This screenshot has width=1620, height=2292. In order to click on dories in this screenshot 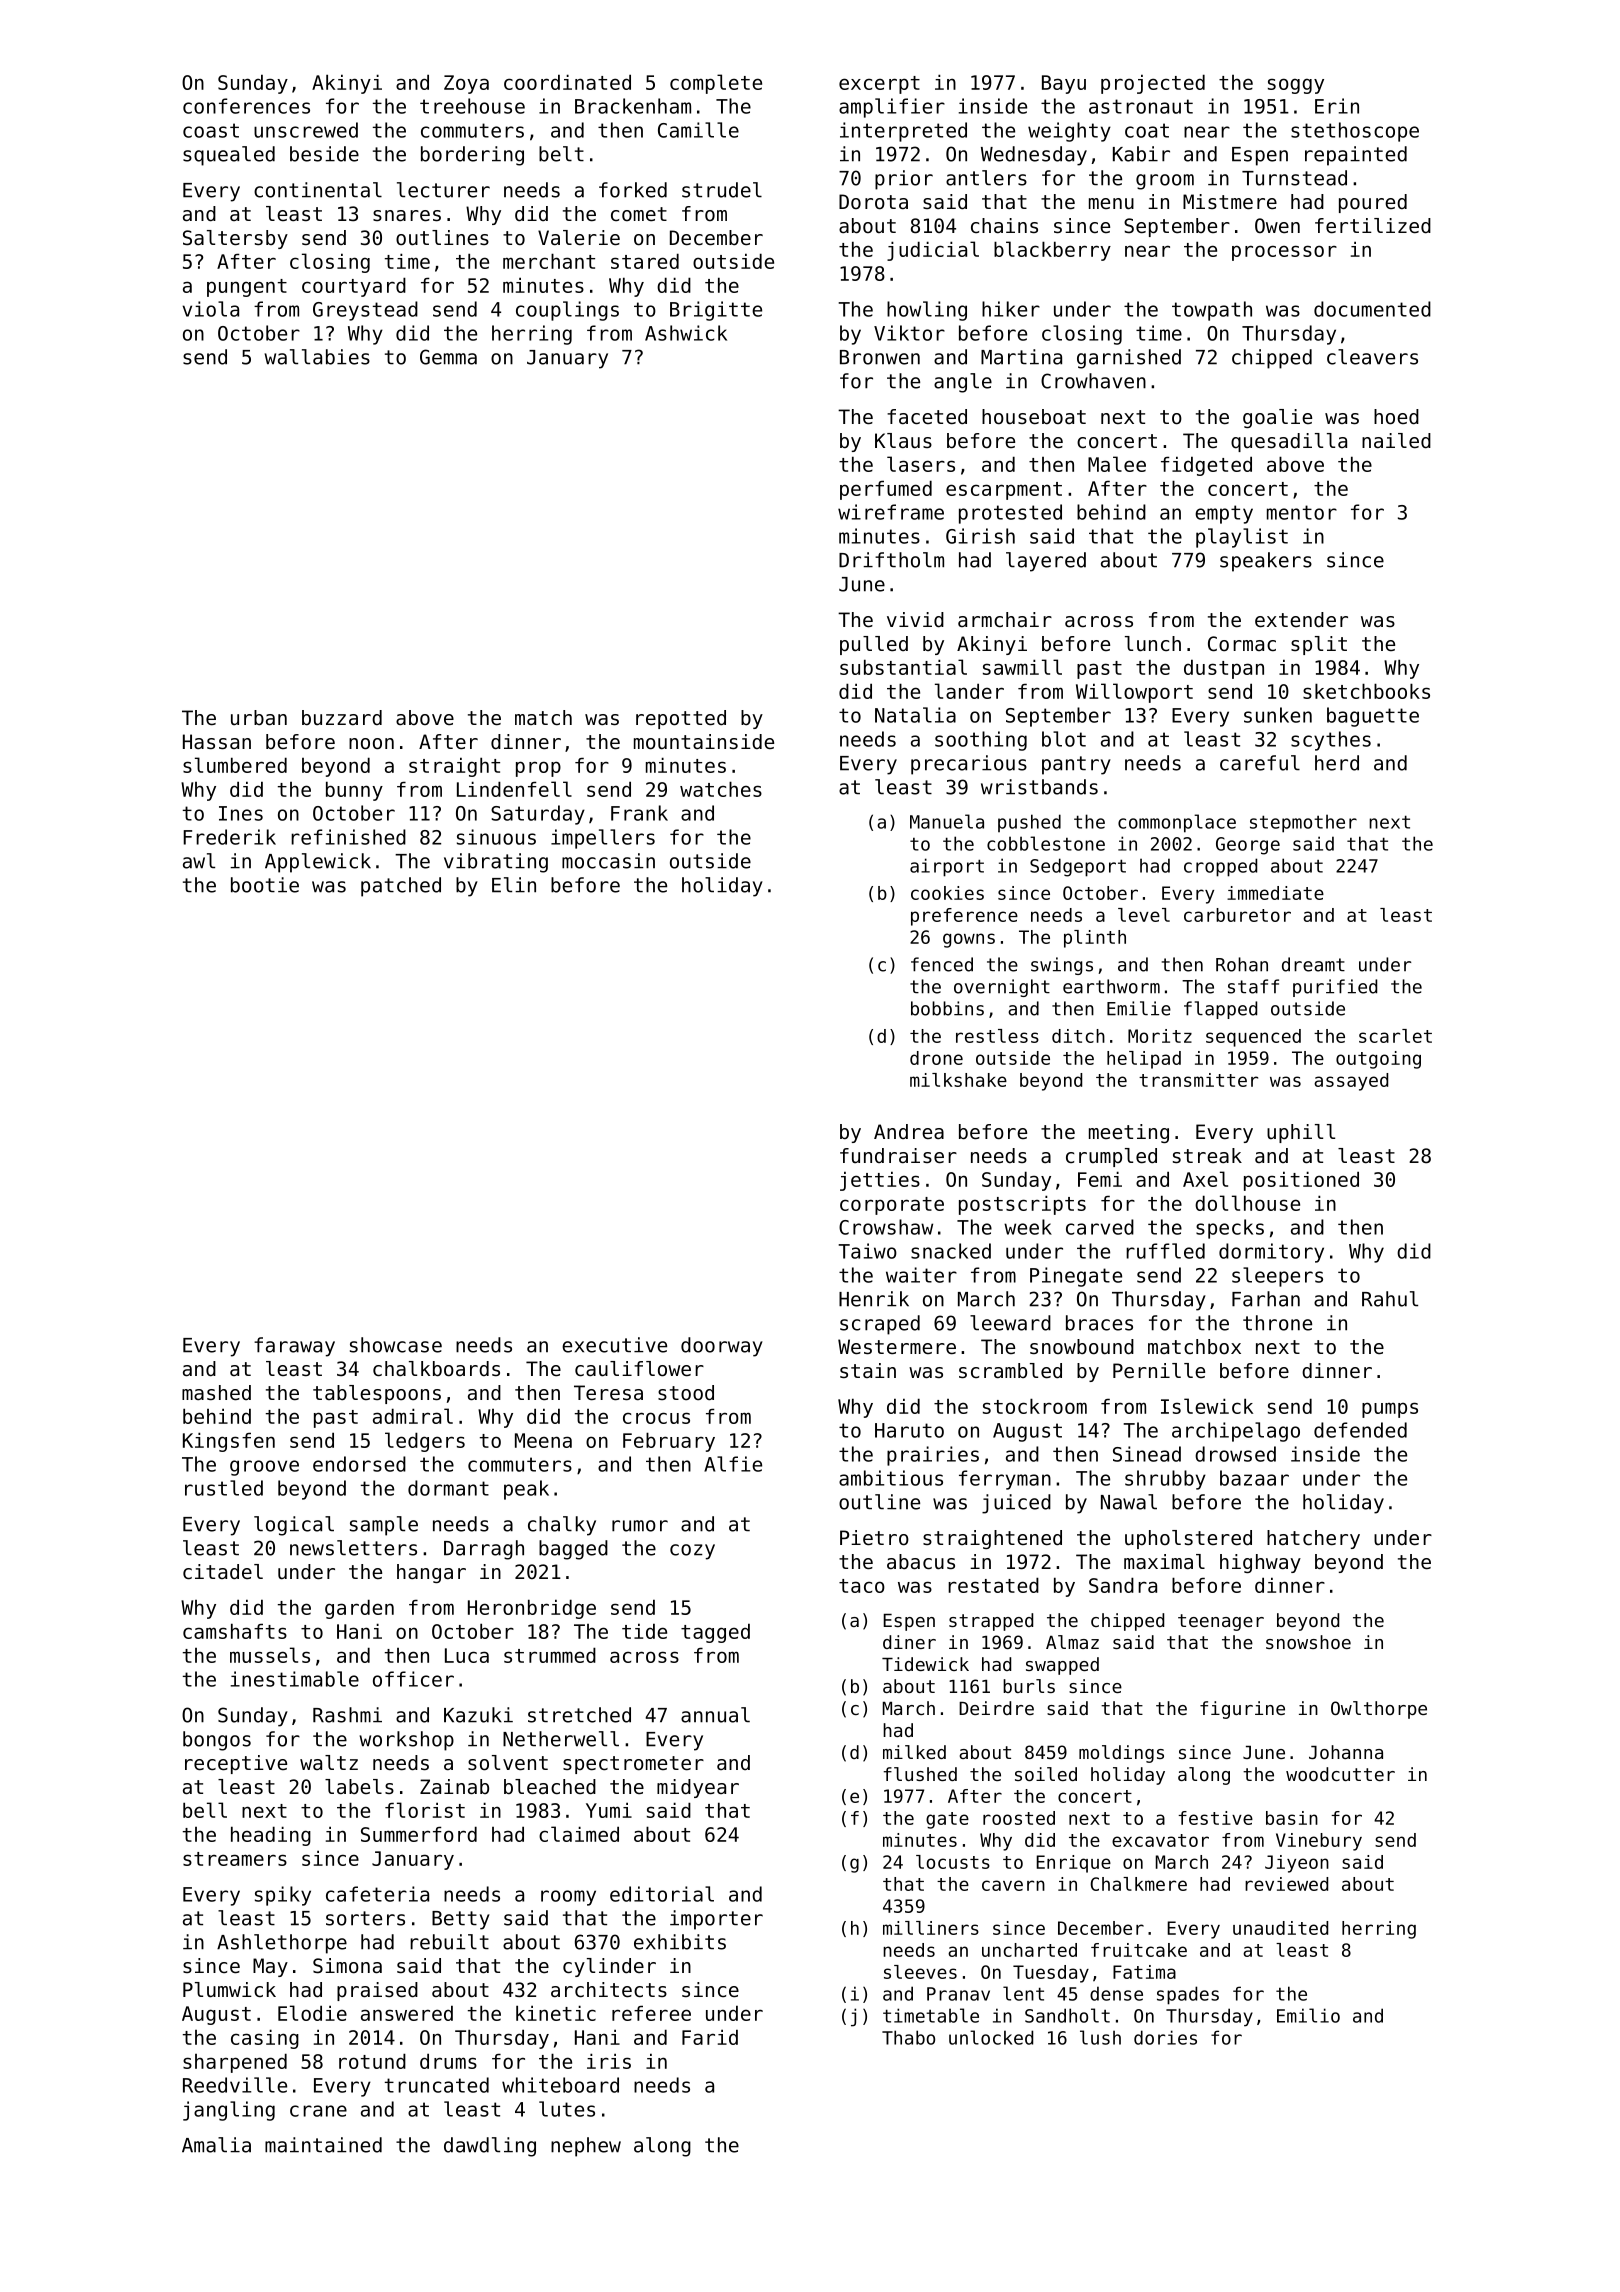, I will do `click(1165, 2037)`.
